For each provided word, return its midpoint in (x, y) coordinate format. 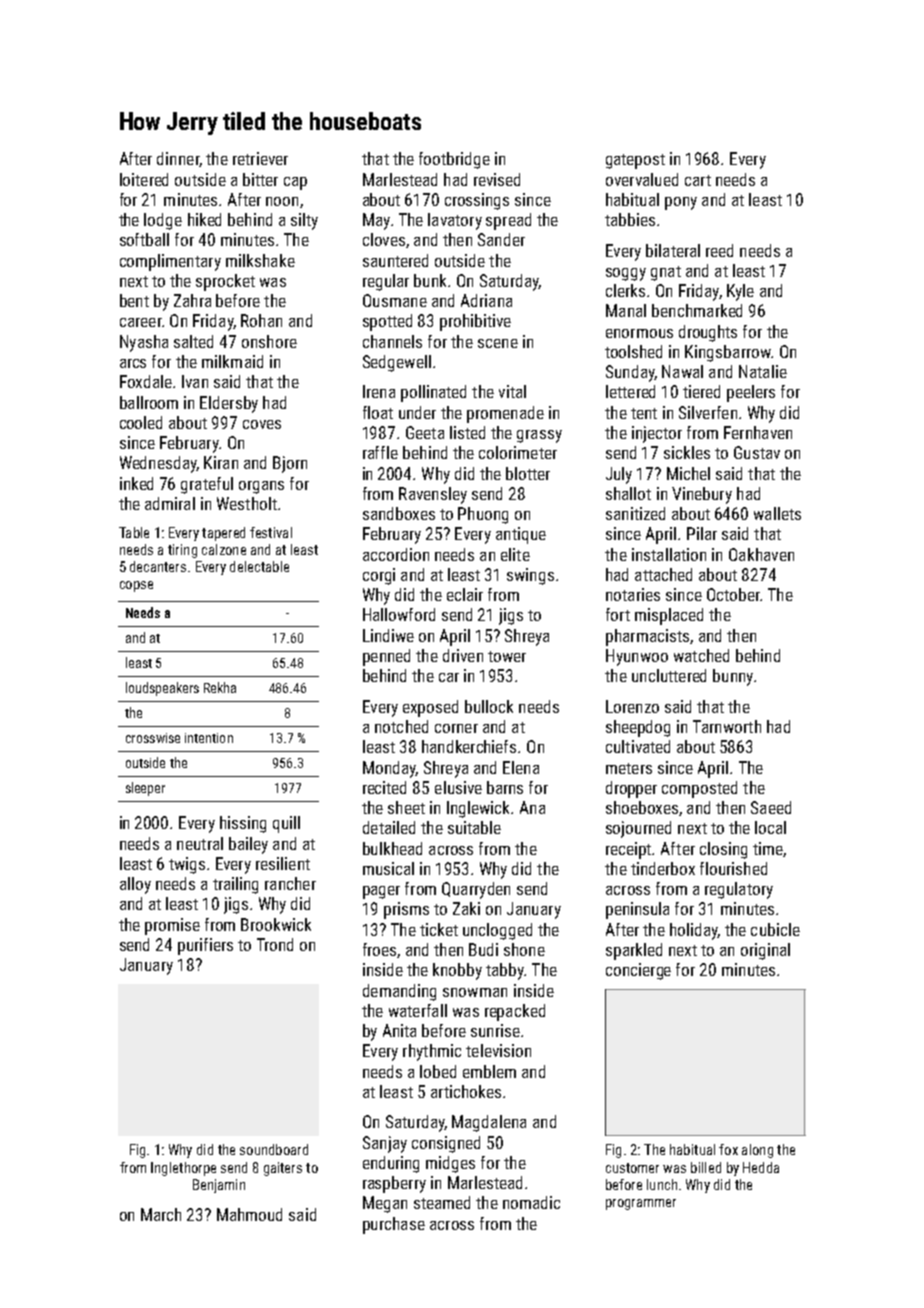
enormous (639, 333)
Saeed (771, 807)
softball (144, 239)
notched (401, 726)
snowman (475, 992)
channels (392, 341)
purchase (394, 1225)
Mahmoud (249, 1214)
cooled (141, 422)
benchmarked (697, 310)
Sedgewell (397, 363)
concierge (638, 971)
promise (172, 926)
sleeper (145, 789)
